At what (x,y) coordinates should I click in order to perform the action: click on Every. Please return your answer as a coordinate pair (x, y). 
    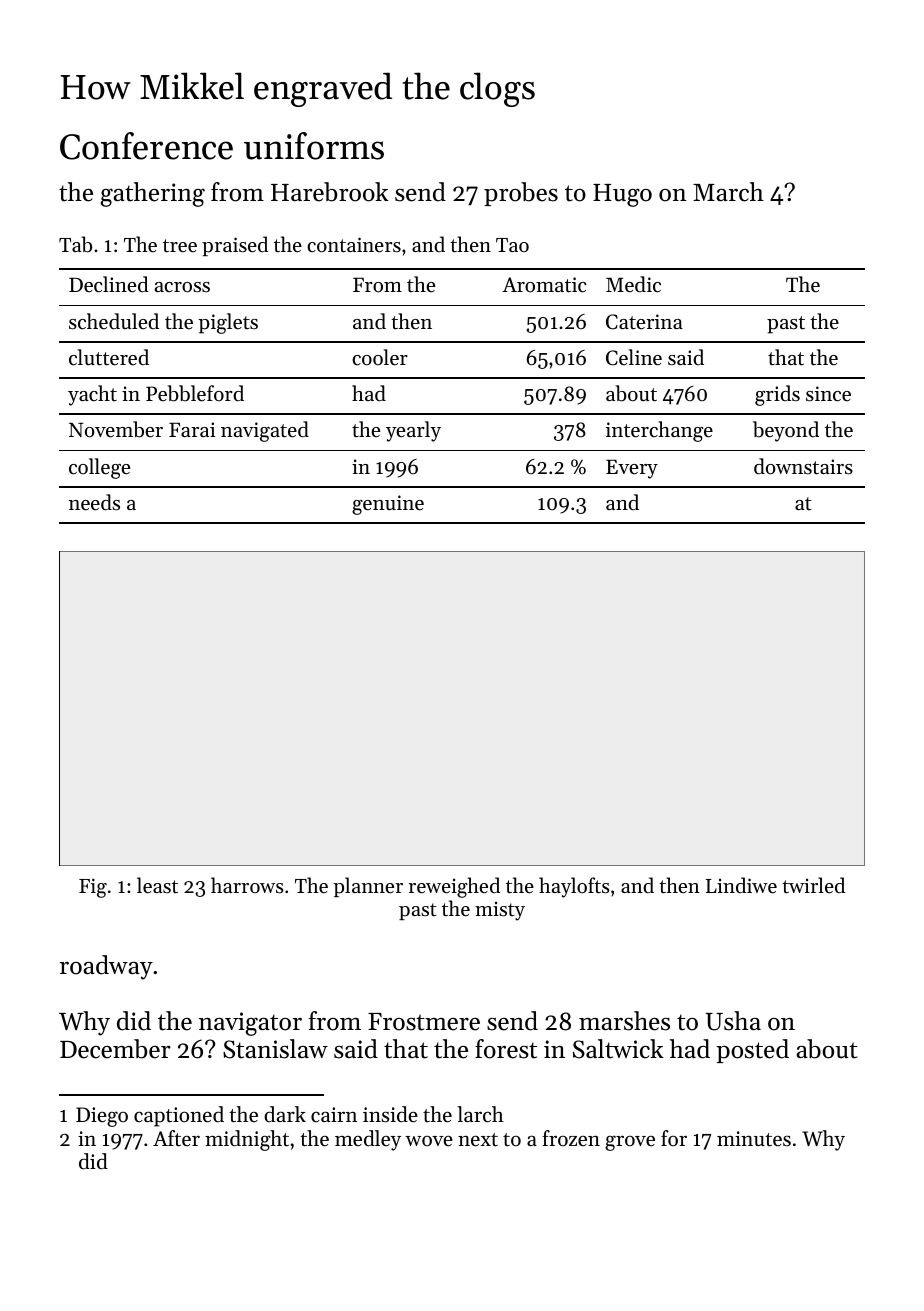
    Looking at the image, I should click on (632, 469).
